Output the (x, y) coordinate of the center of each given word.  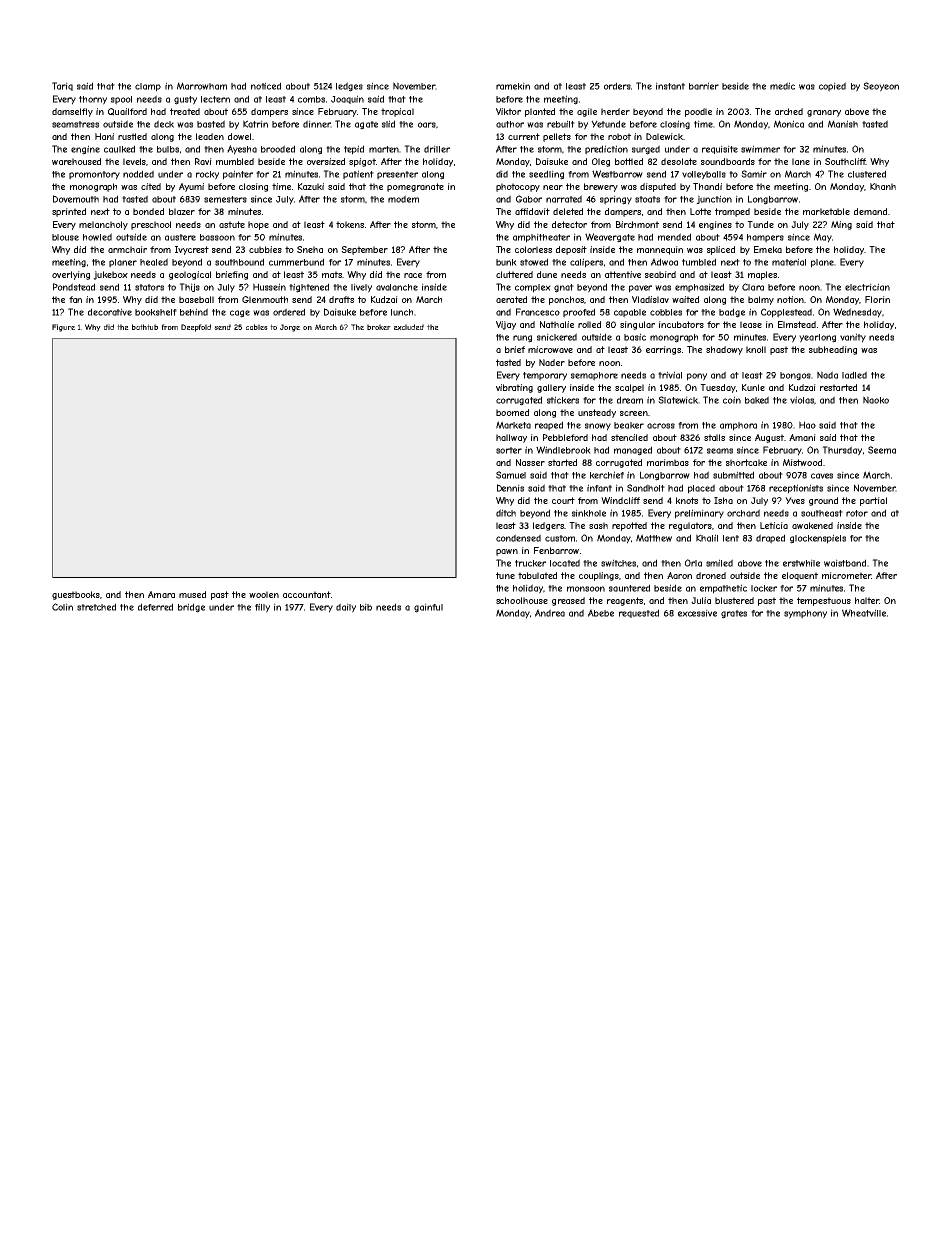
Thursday (842, 451)
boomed (512, 412)
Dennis (510, 488)
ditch (506, 513)
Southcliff (845, 161)
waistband (845, 563)
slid (388, 124)
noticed (266, 86)
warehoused (76, 161)
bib (366, 607)
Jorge (290, 328)
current (524, 136)
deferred (155, 607)
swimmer (760, 149)
